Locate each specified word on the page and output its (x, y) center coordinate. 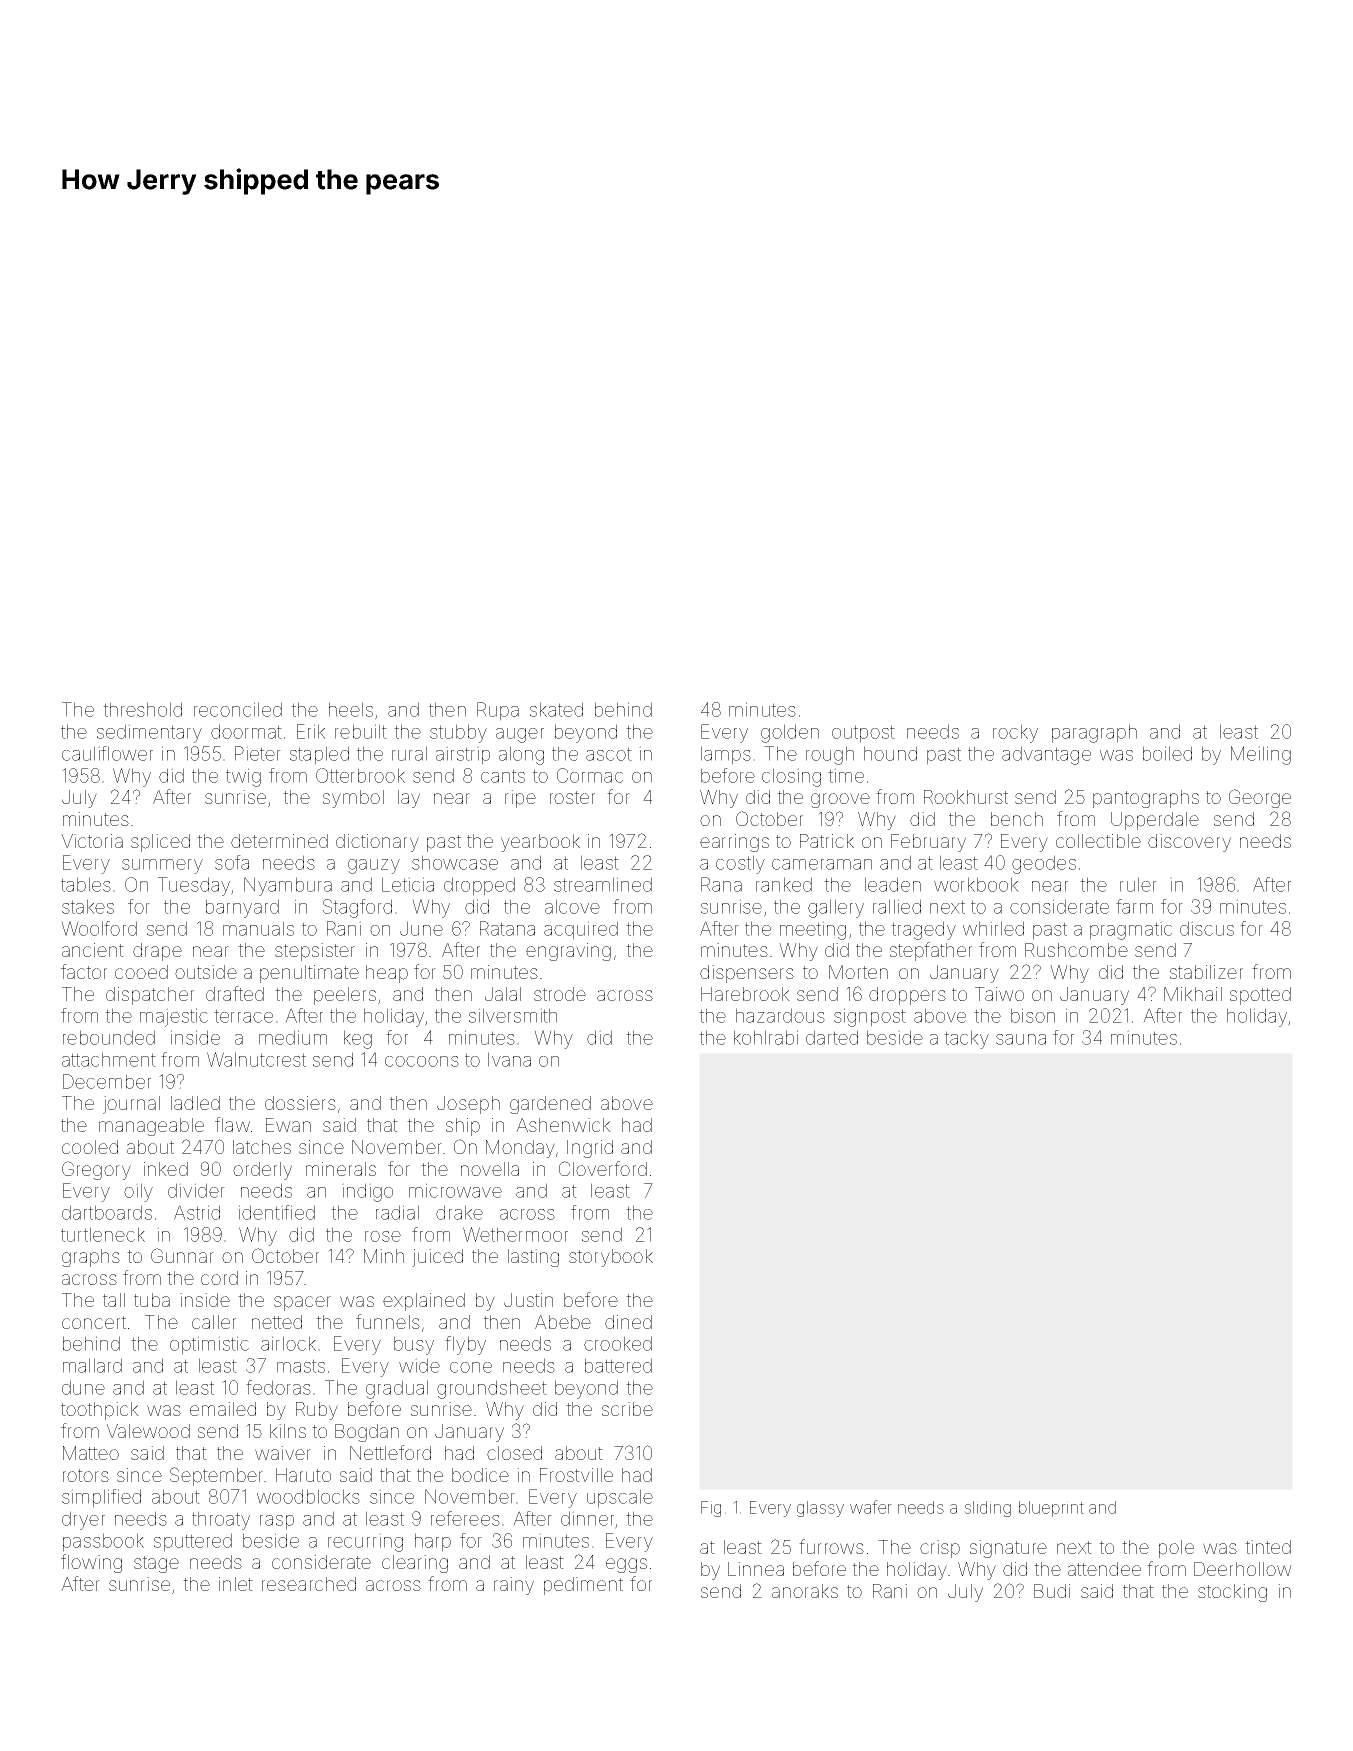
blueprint (1051, 1509)
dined (628, 1322)
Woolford (99, 928)
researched (309, 1584)
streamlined (603, 884)
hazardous (780, 1015)
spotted (1260, 996)
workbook (976, 884)
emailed (223, 1409)
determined (279, 841)
